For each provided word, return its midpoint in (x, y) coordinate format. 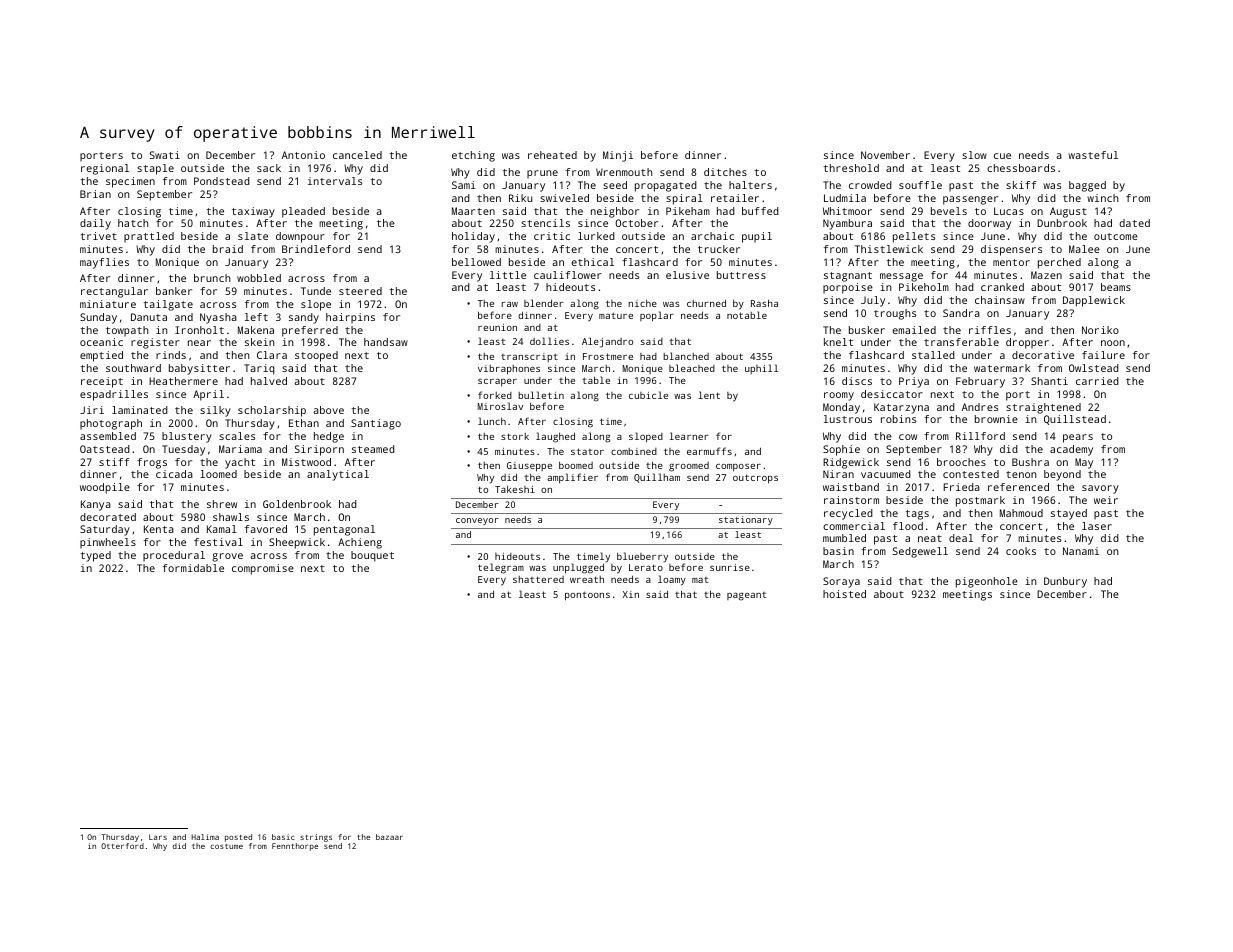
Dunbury (1065, 582)
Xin (631, 594)
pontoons (587, 596)
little (508, 275)
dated (1134, 223)
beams (1116, 287)
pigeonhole (987, 582)
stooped (316, 356)
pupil (757, 237)
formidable (193, 568)
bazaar (389, 837)
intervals (335, 181)
